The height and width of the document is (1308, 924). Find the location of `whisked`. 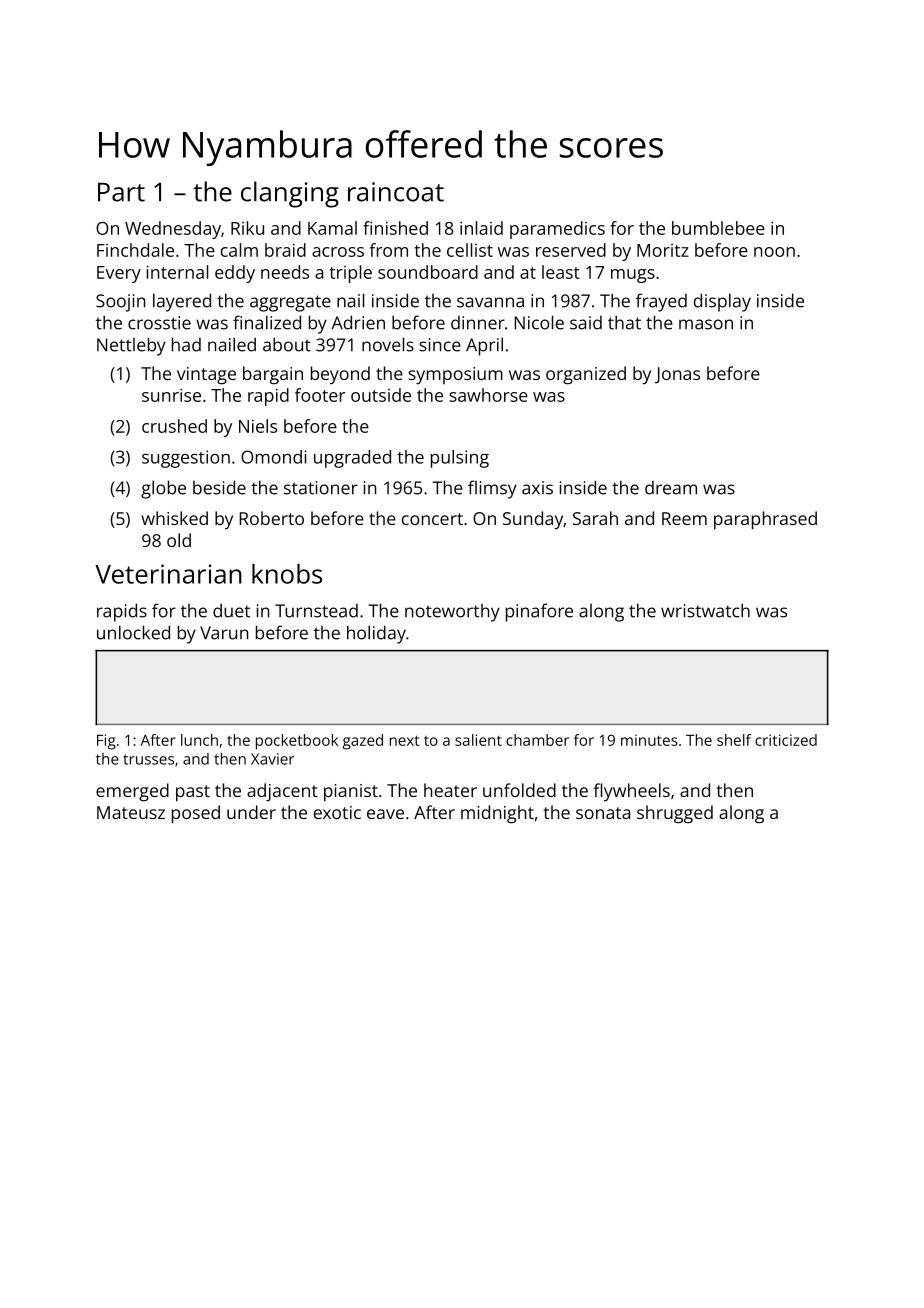

whisked is located at coordinates (174, 518).
